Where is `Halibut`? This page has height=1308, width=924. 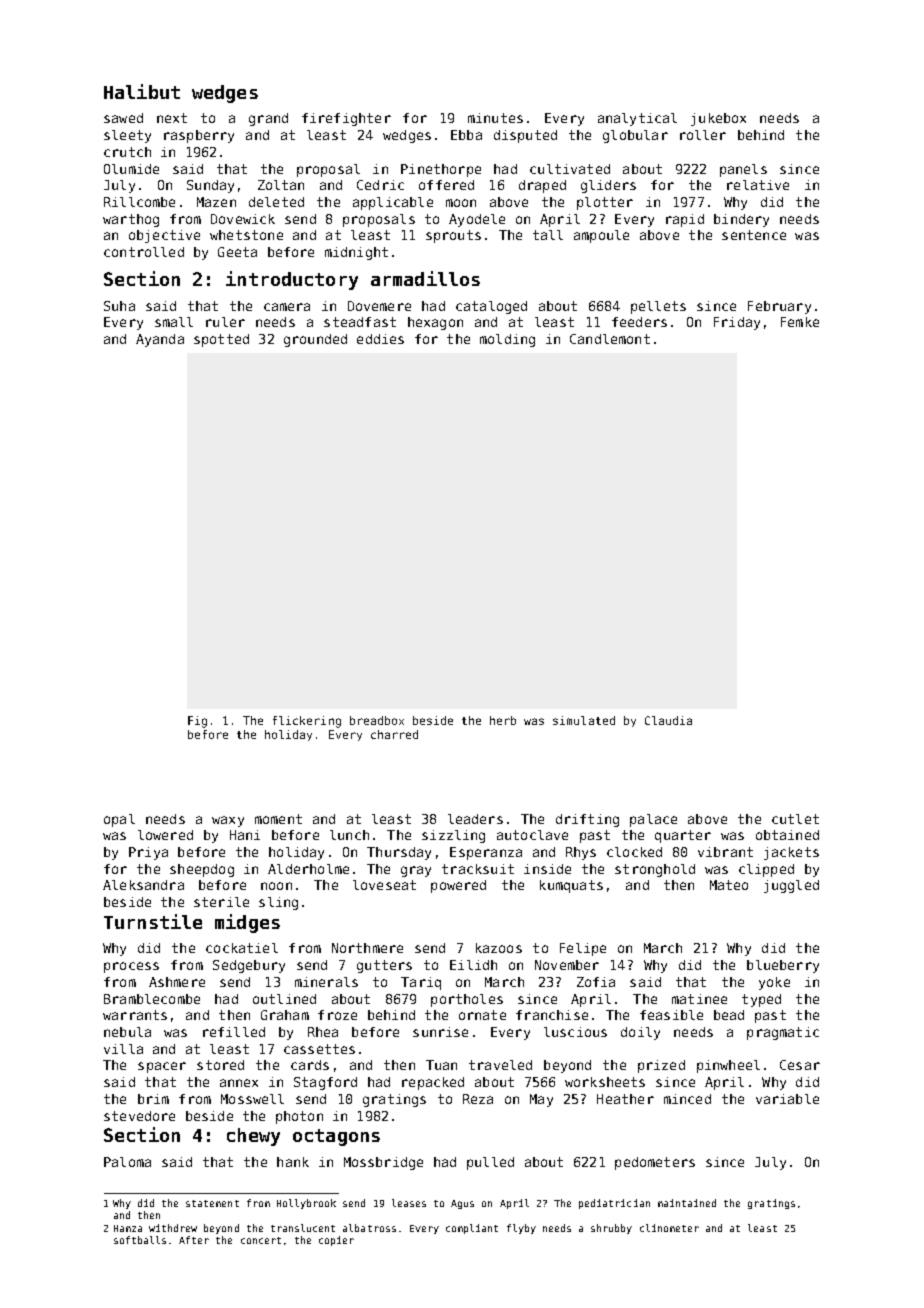
Halibut is located at coordinates (142, 91).
